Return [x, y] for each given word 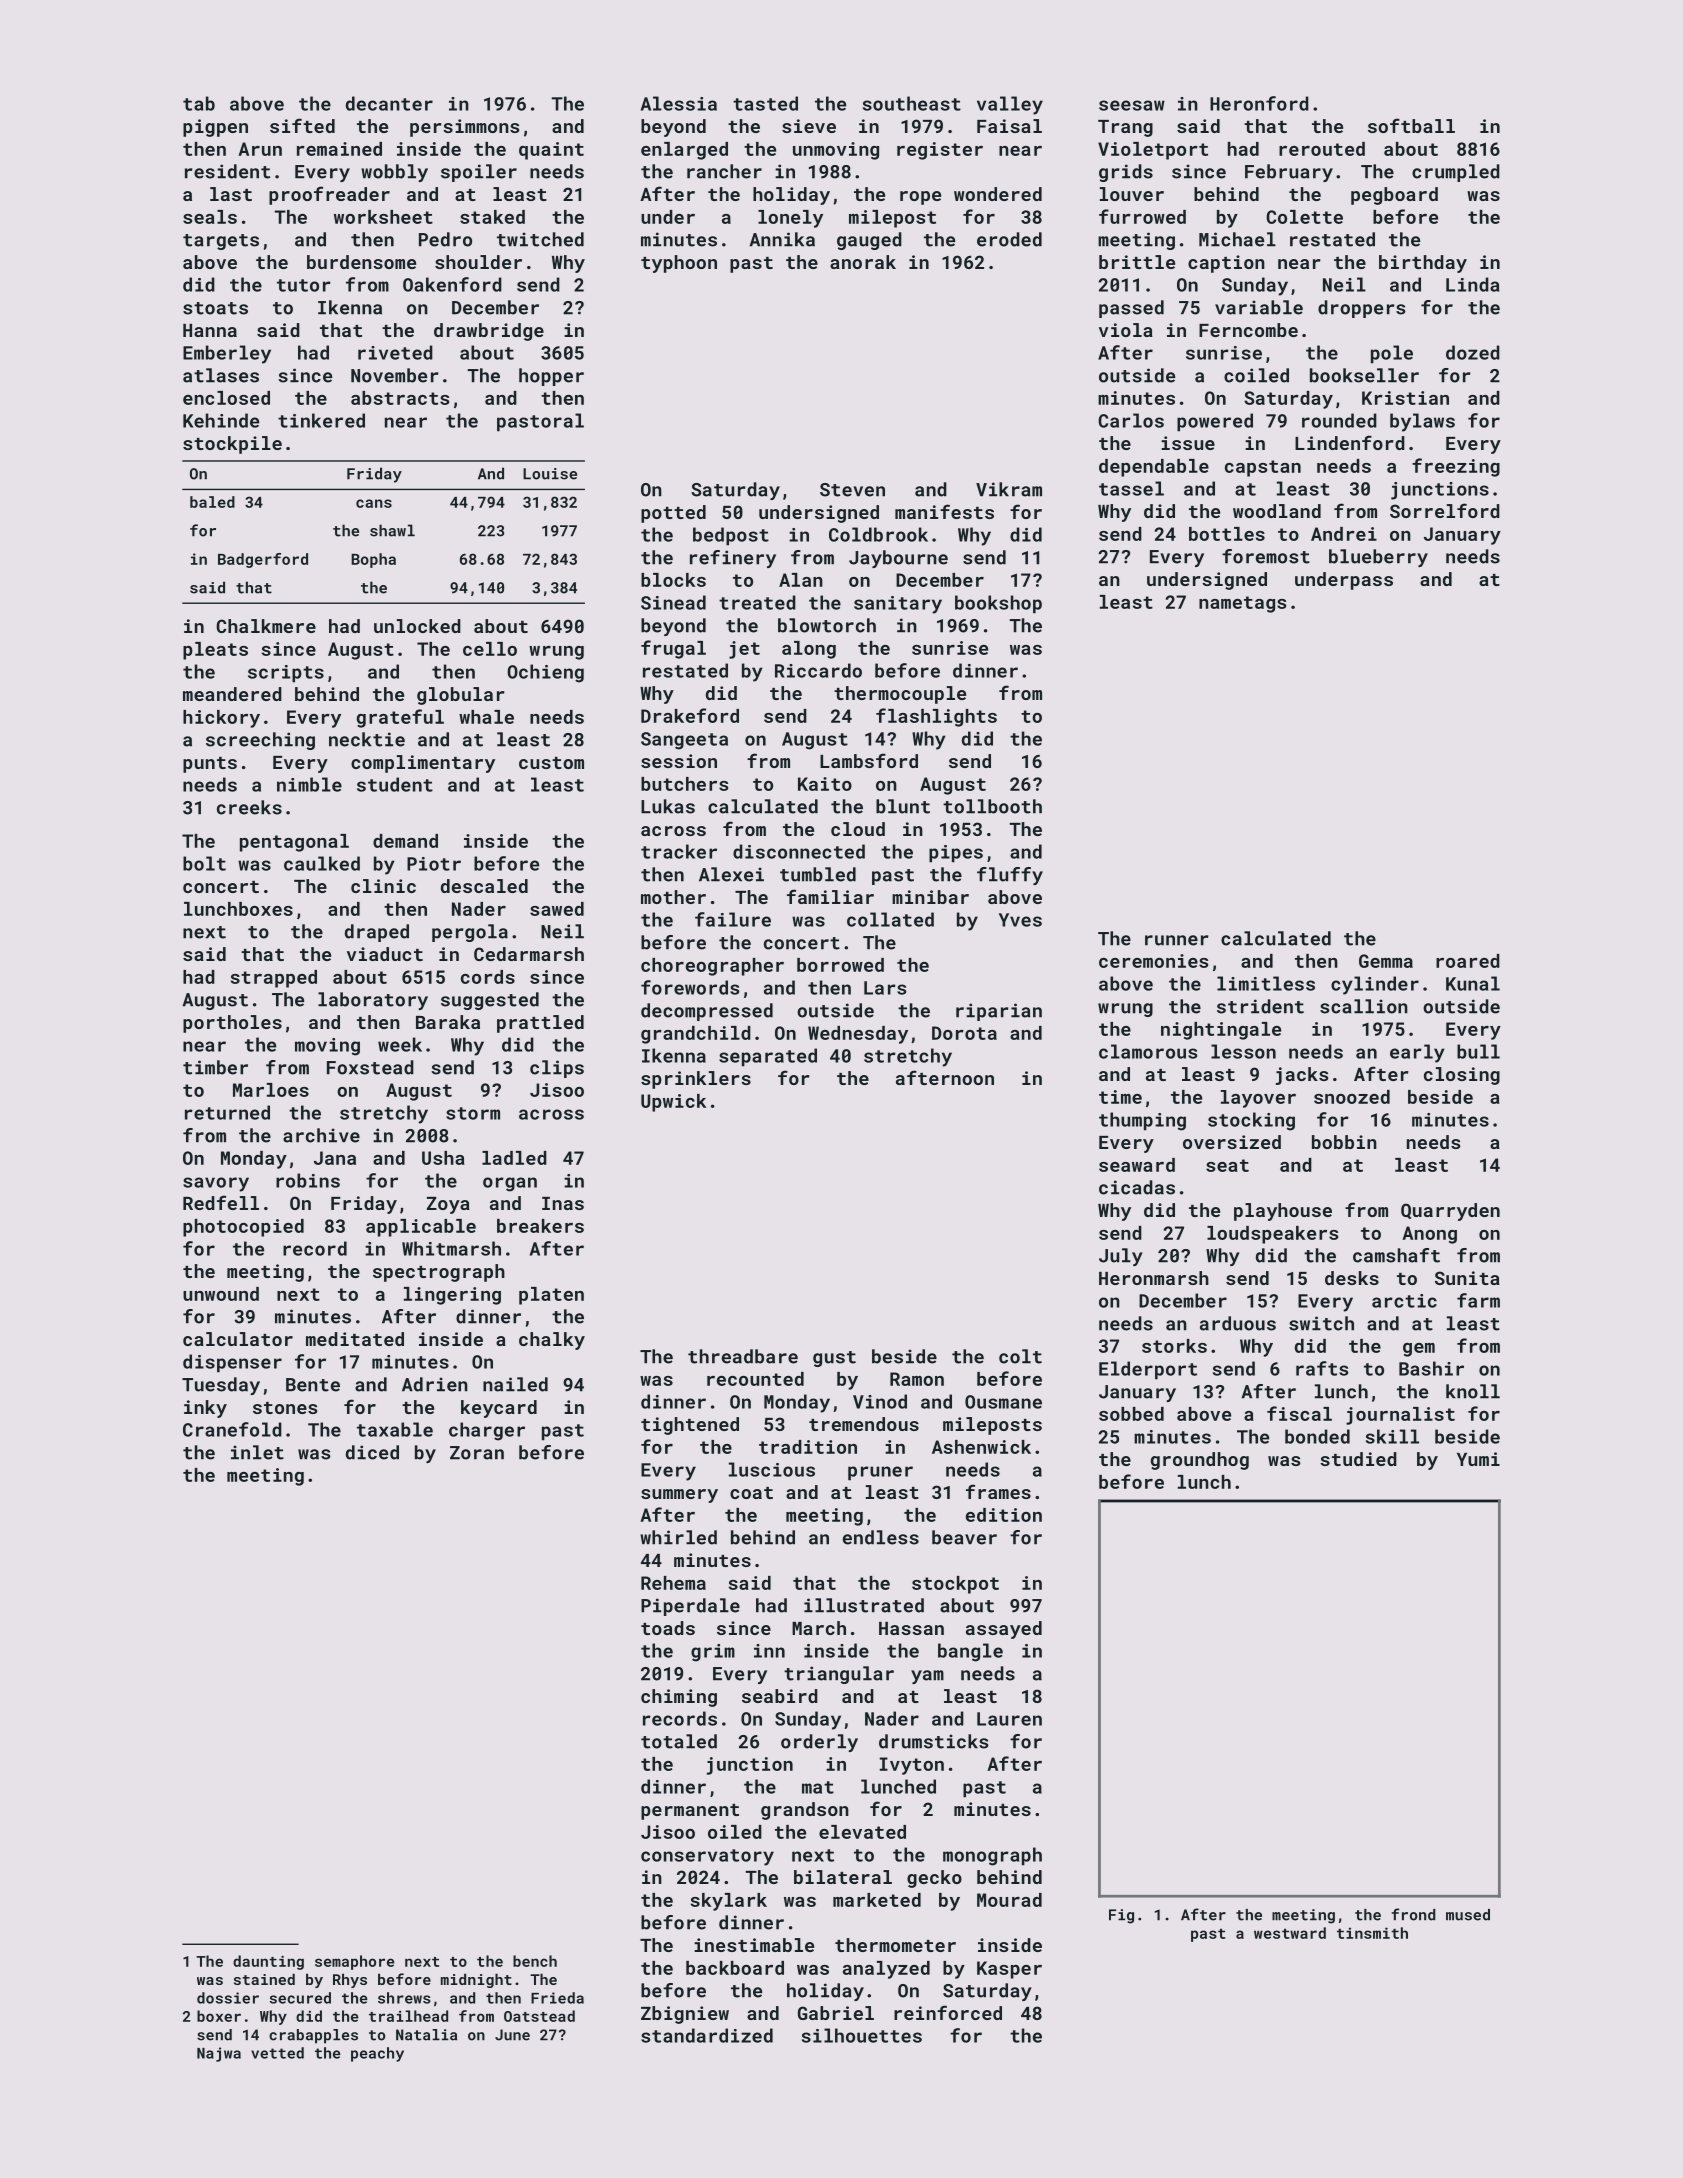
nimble [309, 784]
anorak [863, 262]
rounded [1339, 420]
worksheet [383, 217]
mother [673, 897]
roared [1468, 961]
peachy [377, 2054]
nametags [1242, 604]
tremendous [864, 1424]
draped [377, 933]
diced [372, 1452]
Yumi [1478, 1459]
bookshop [998, 604]
